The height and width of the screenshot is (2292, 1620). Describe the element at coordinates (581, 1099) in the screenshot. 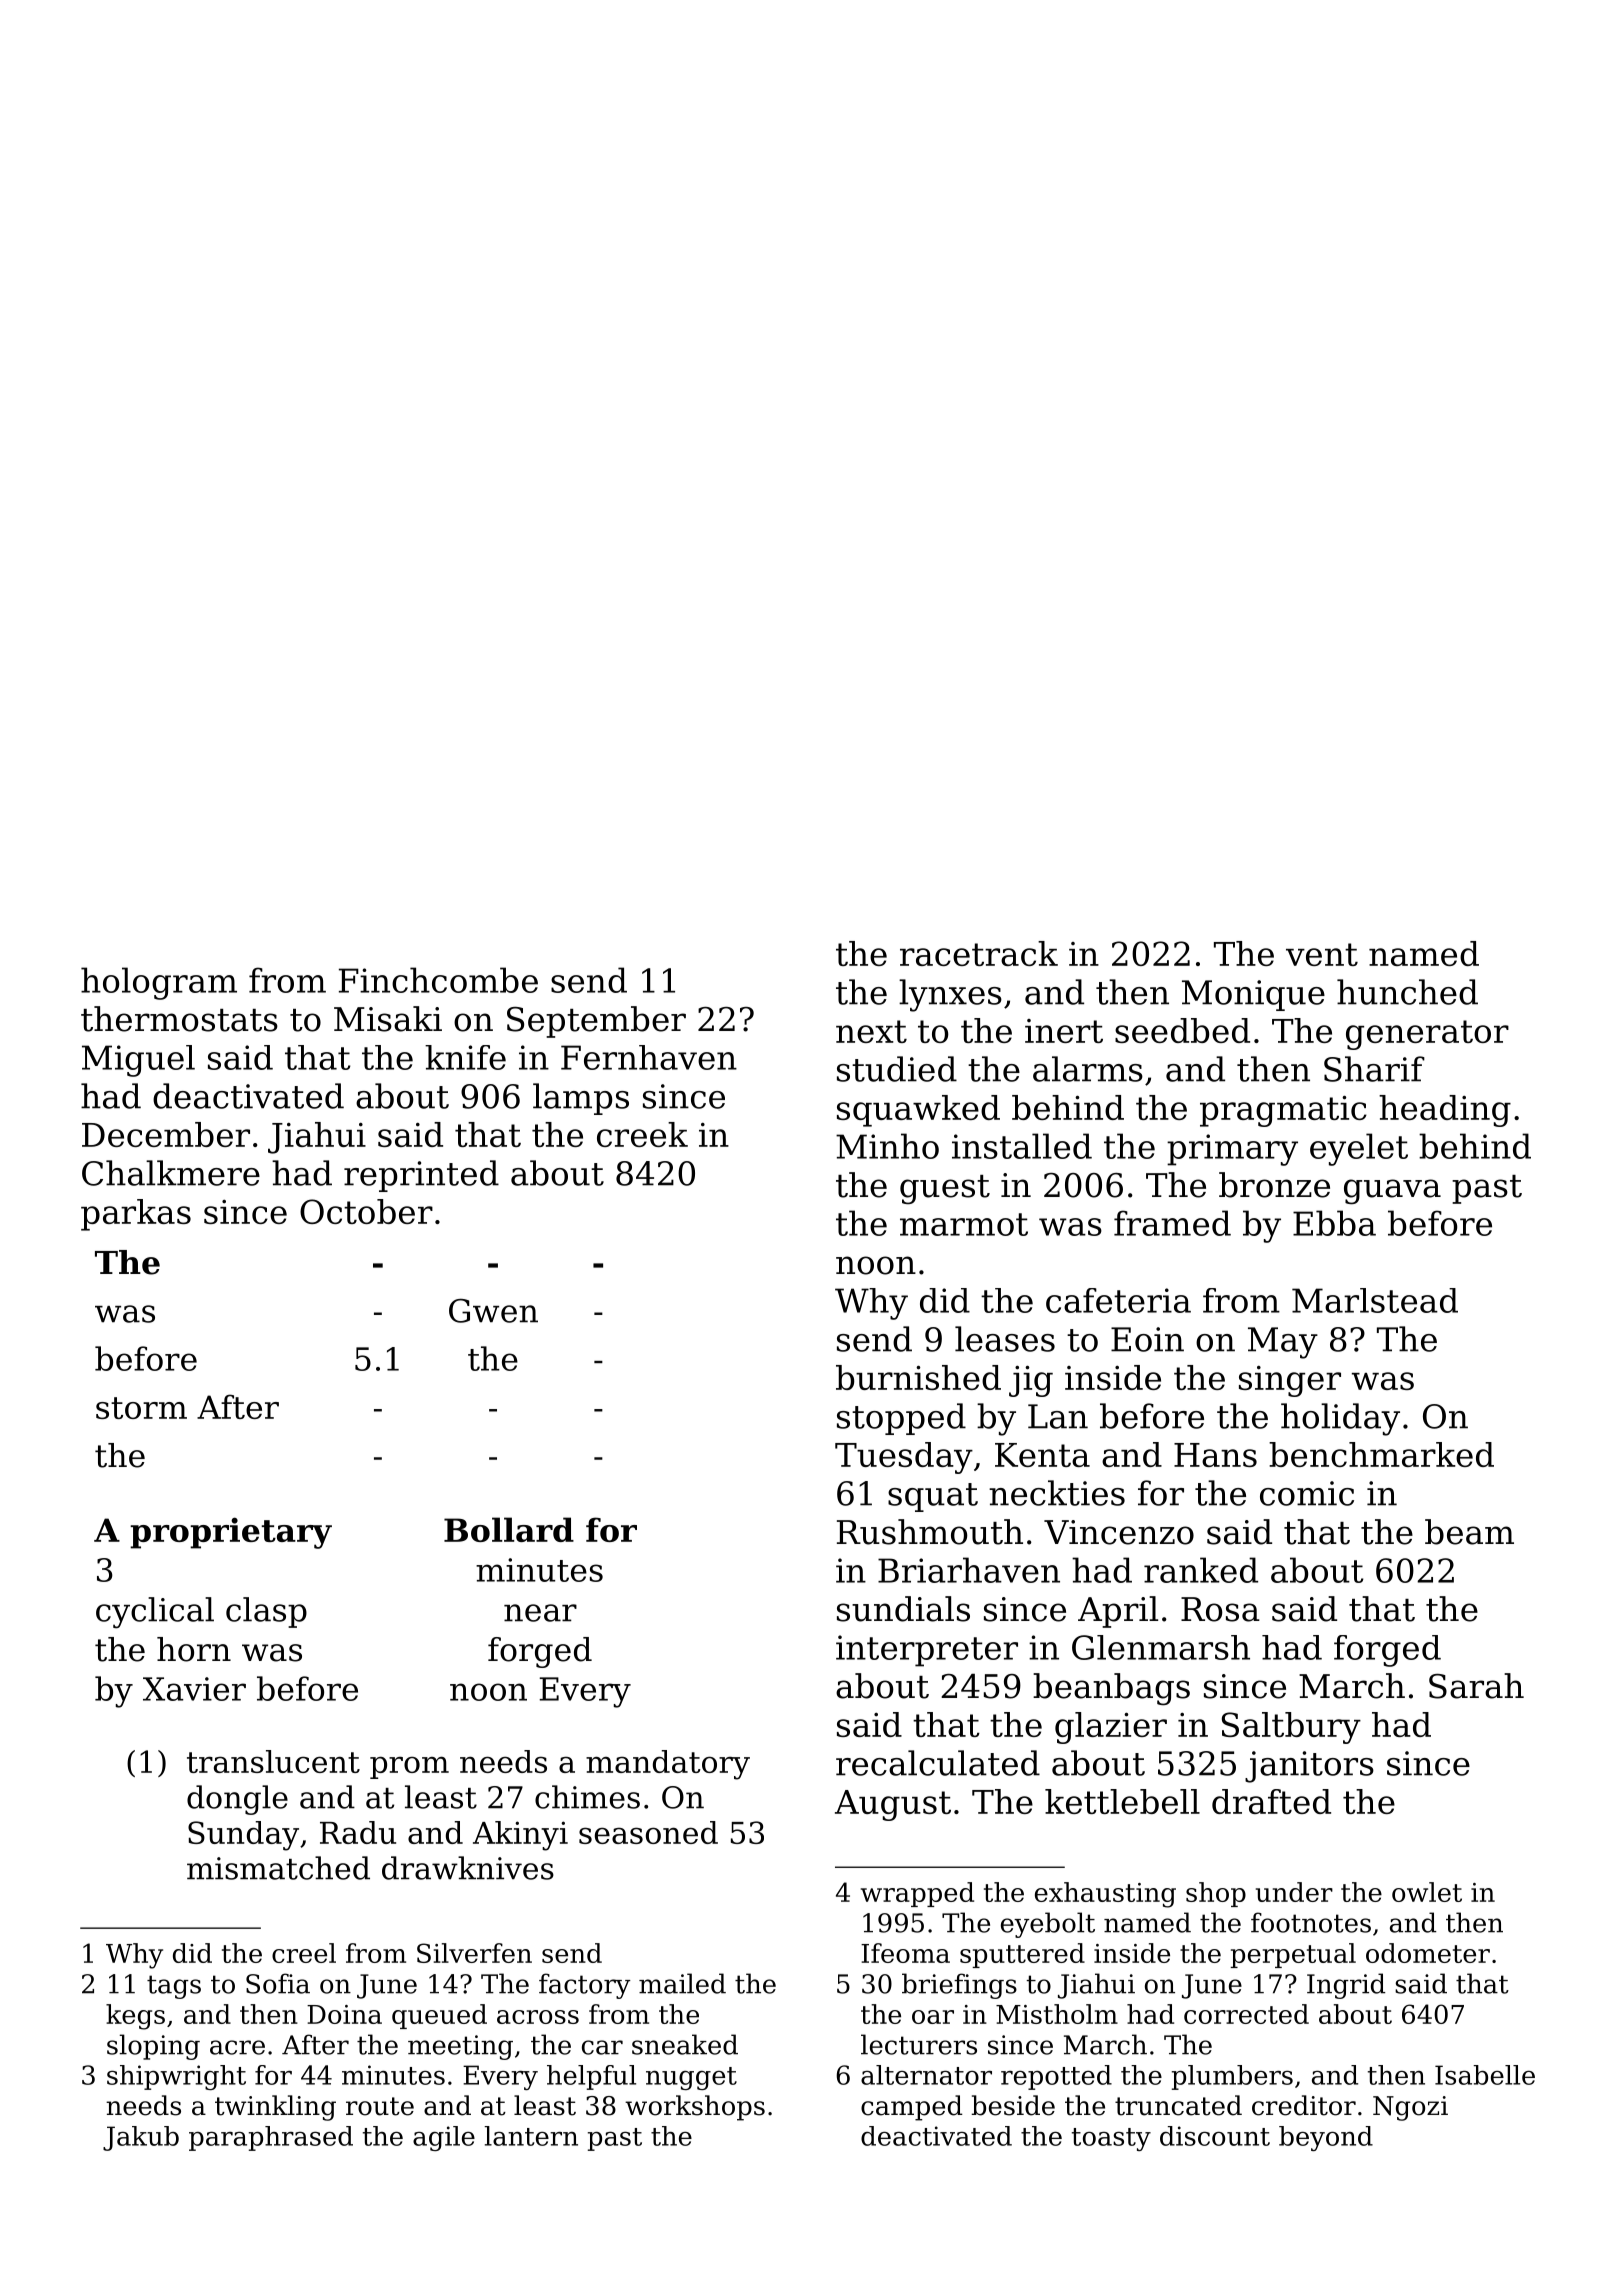

I see `lamps` at that location.
